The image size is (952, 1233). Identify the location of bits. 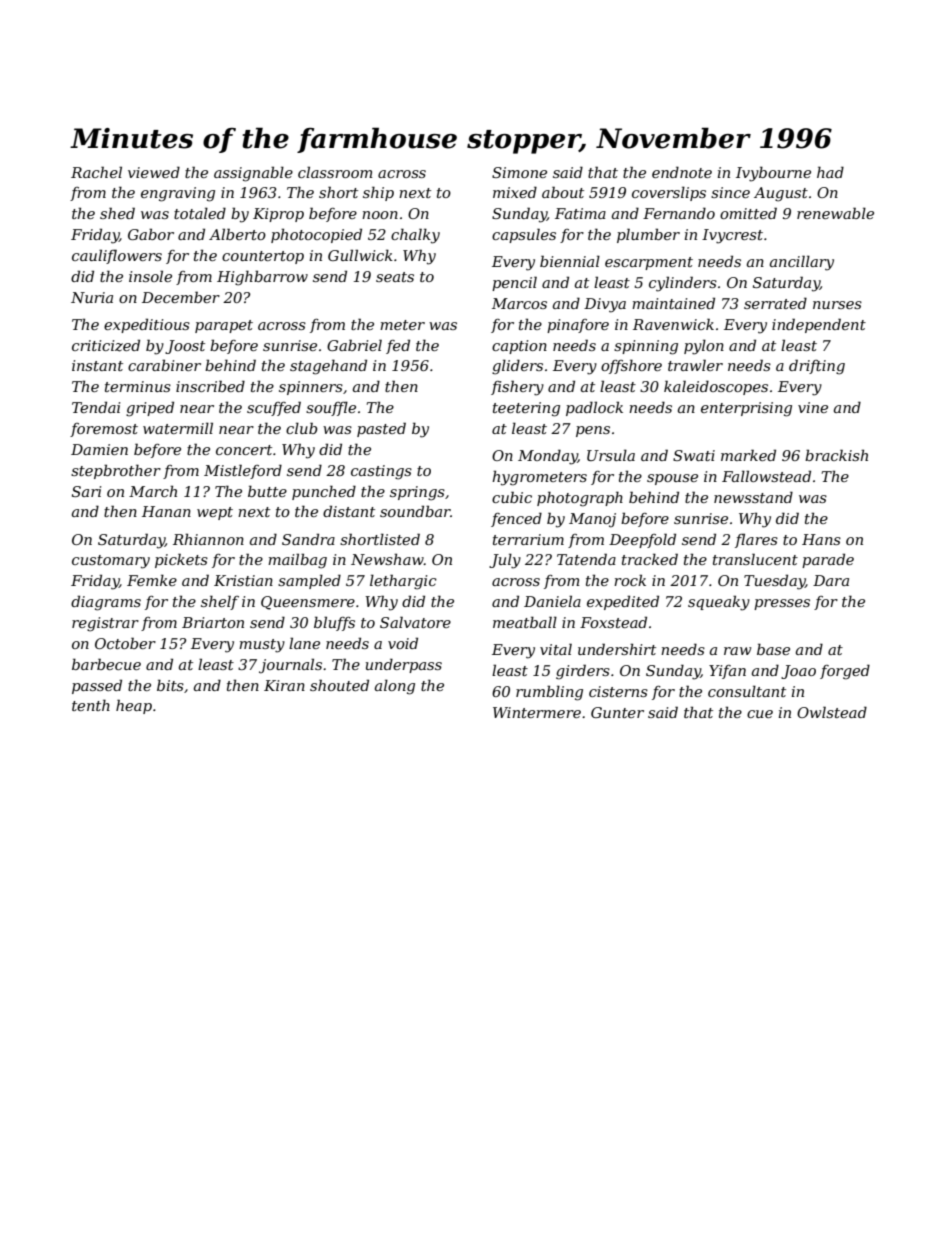
(170, 685).
